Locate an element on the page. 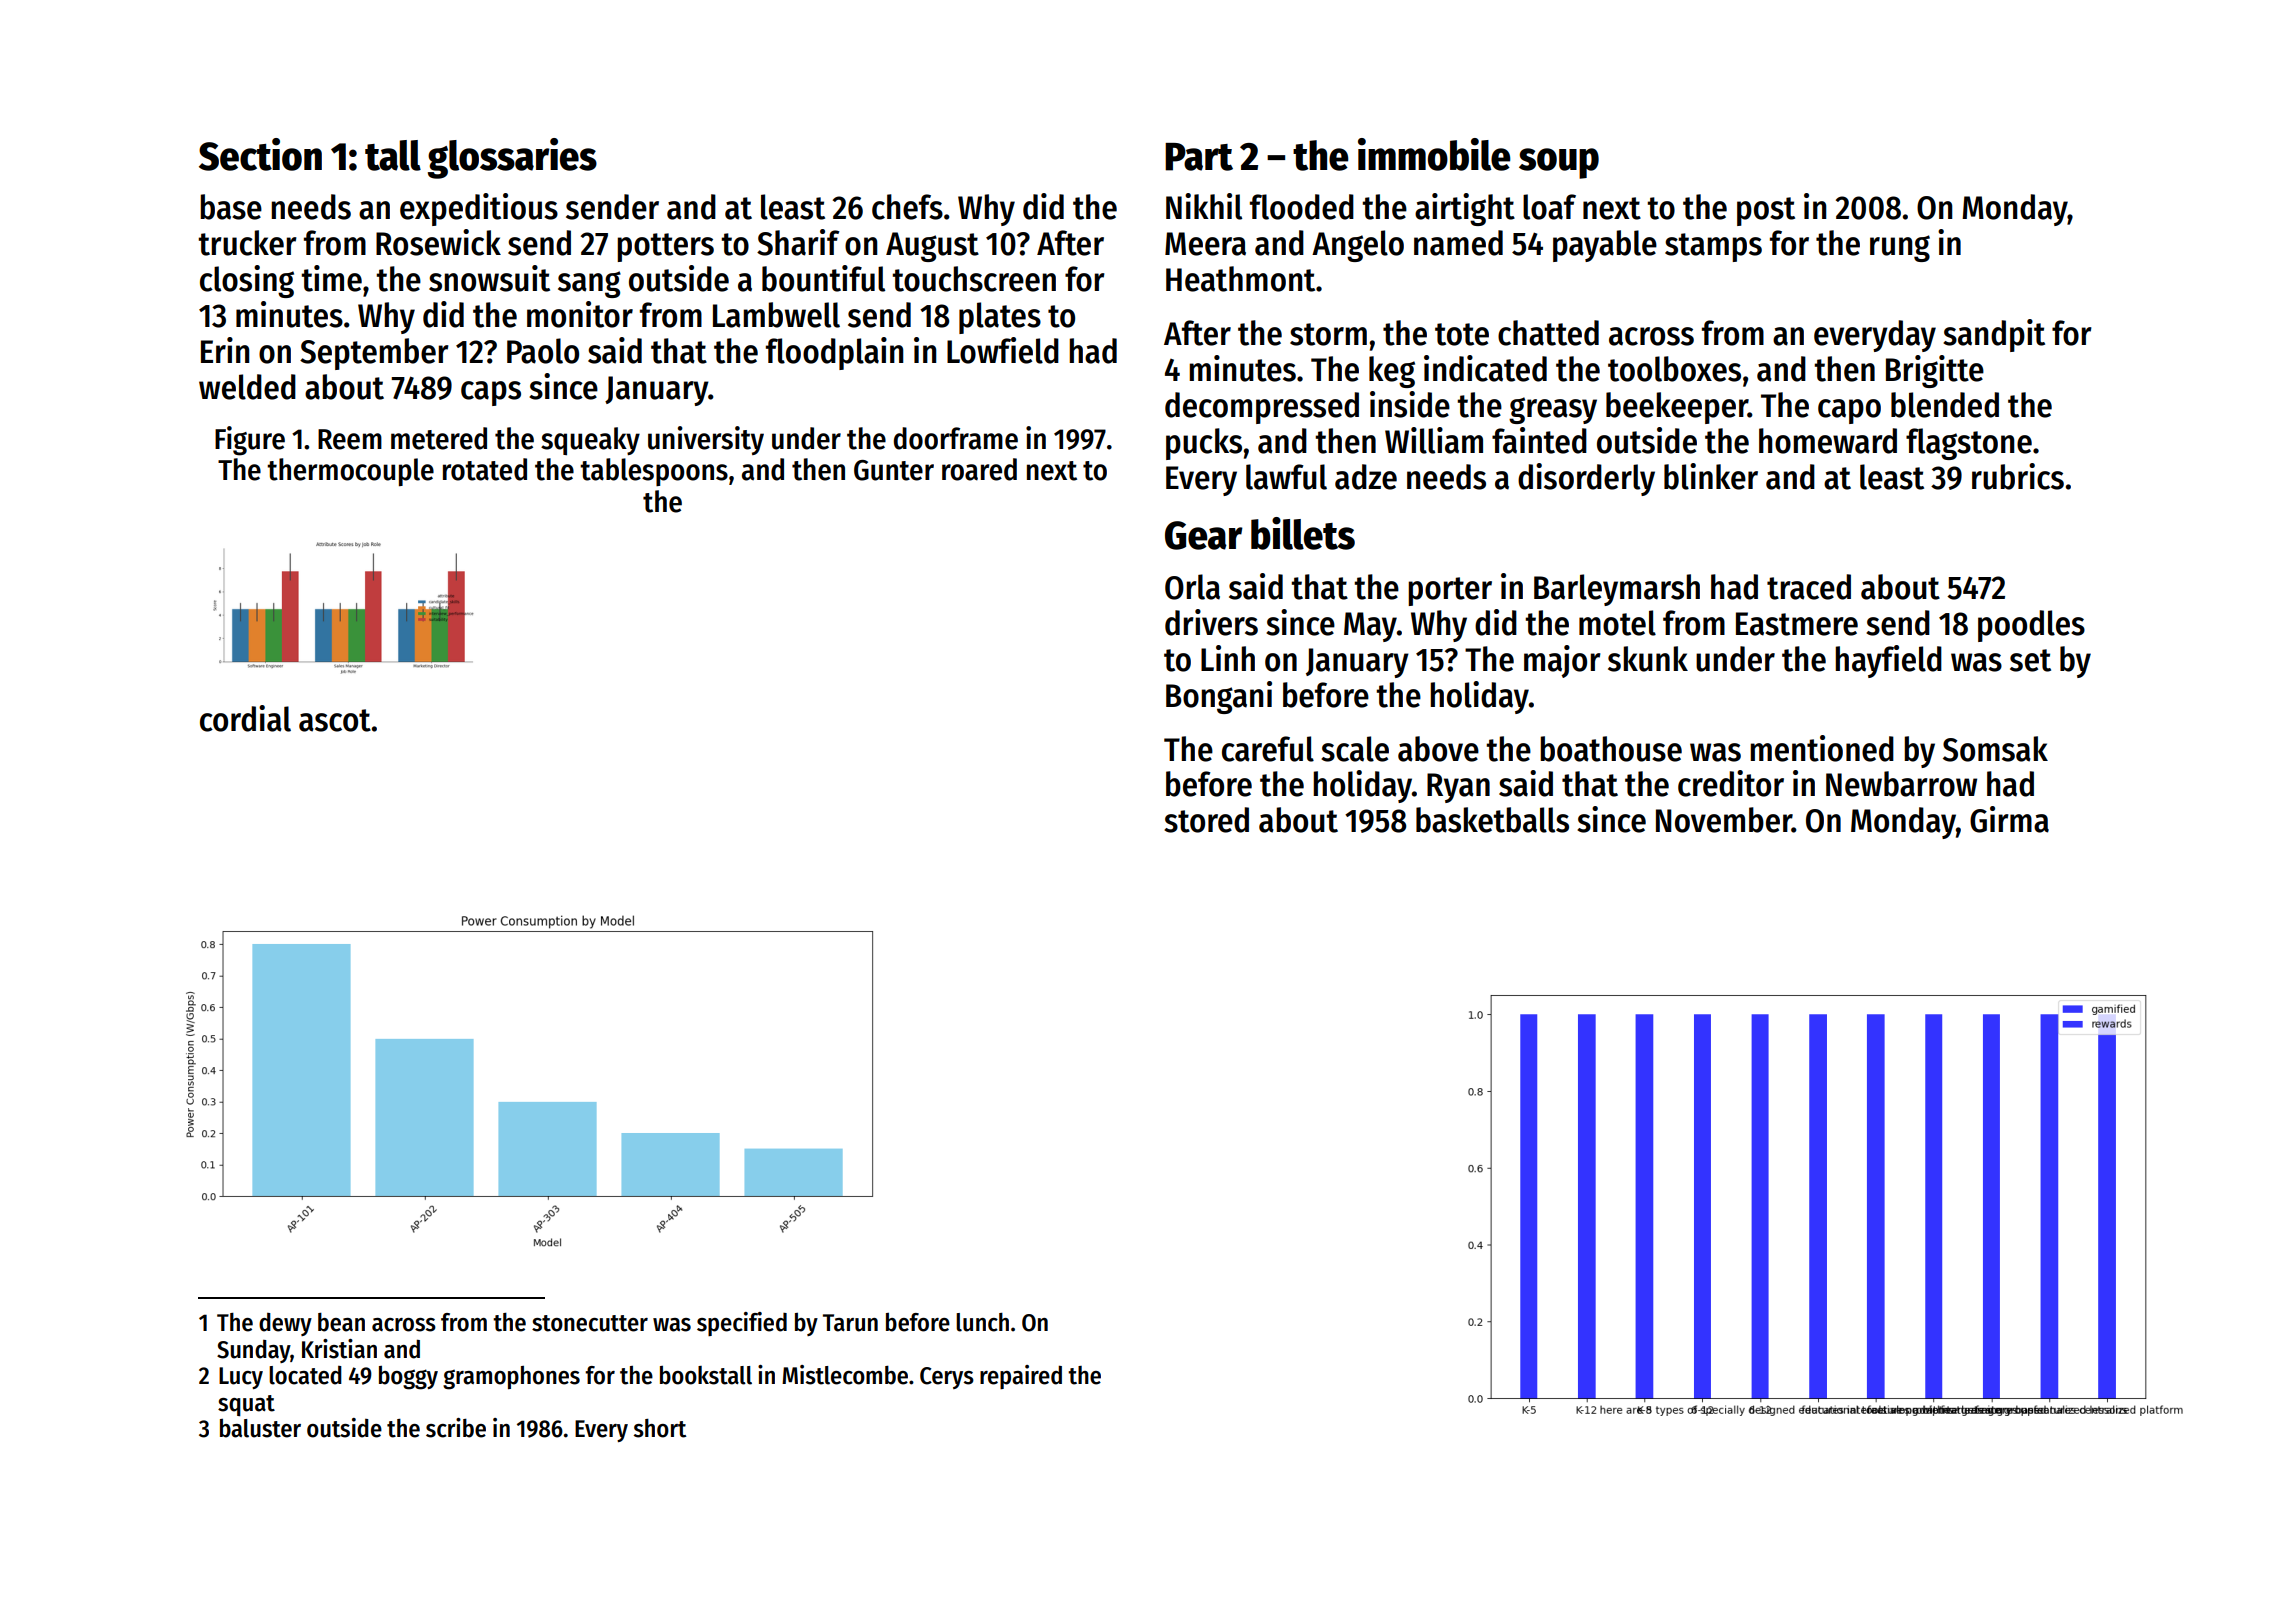 The height and width of the page is (1620, 2292). Section is located at coordinates (260, 154).
